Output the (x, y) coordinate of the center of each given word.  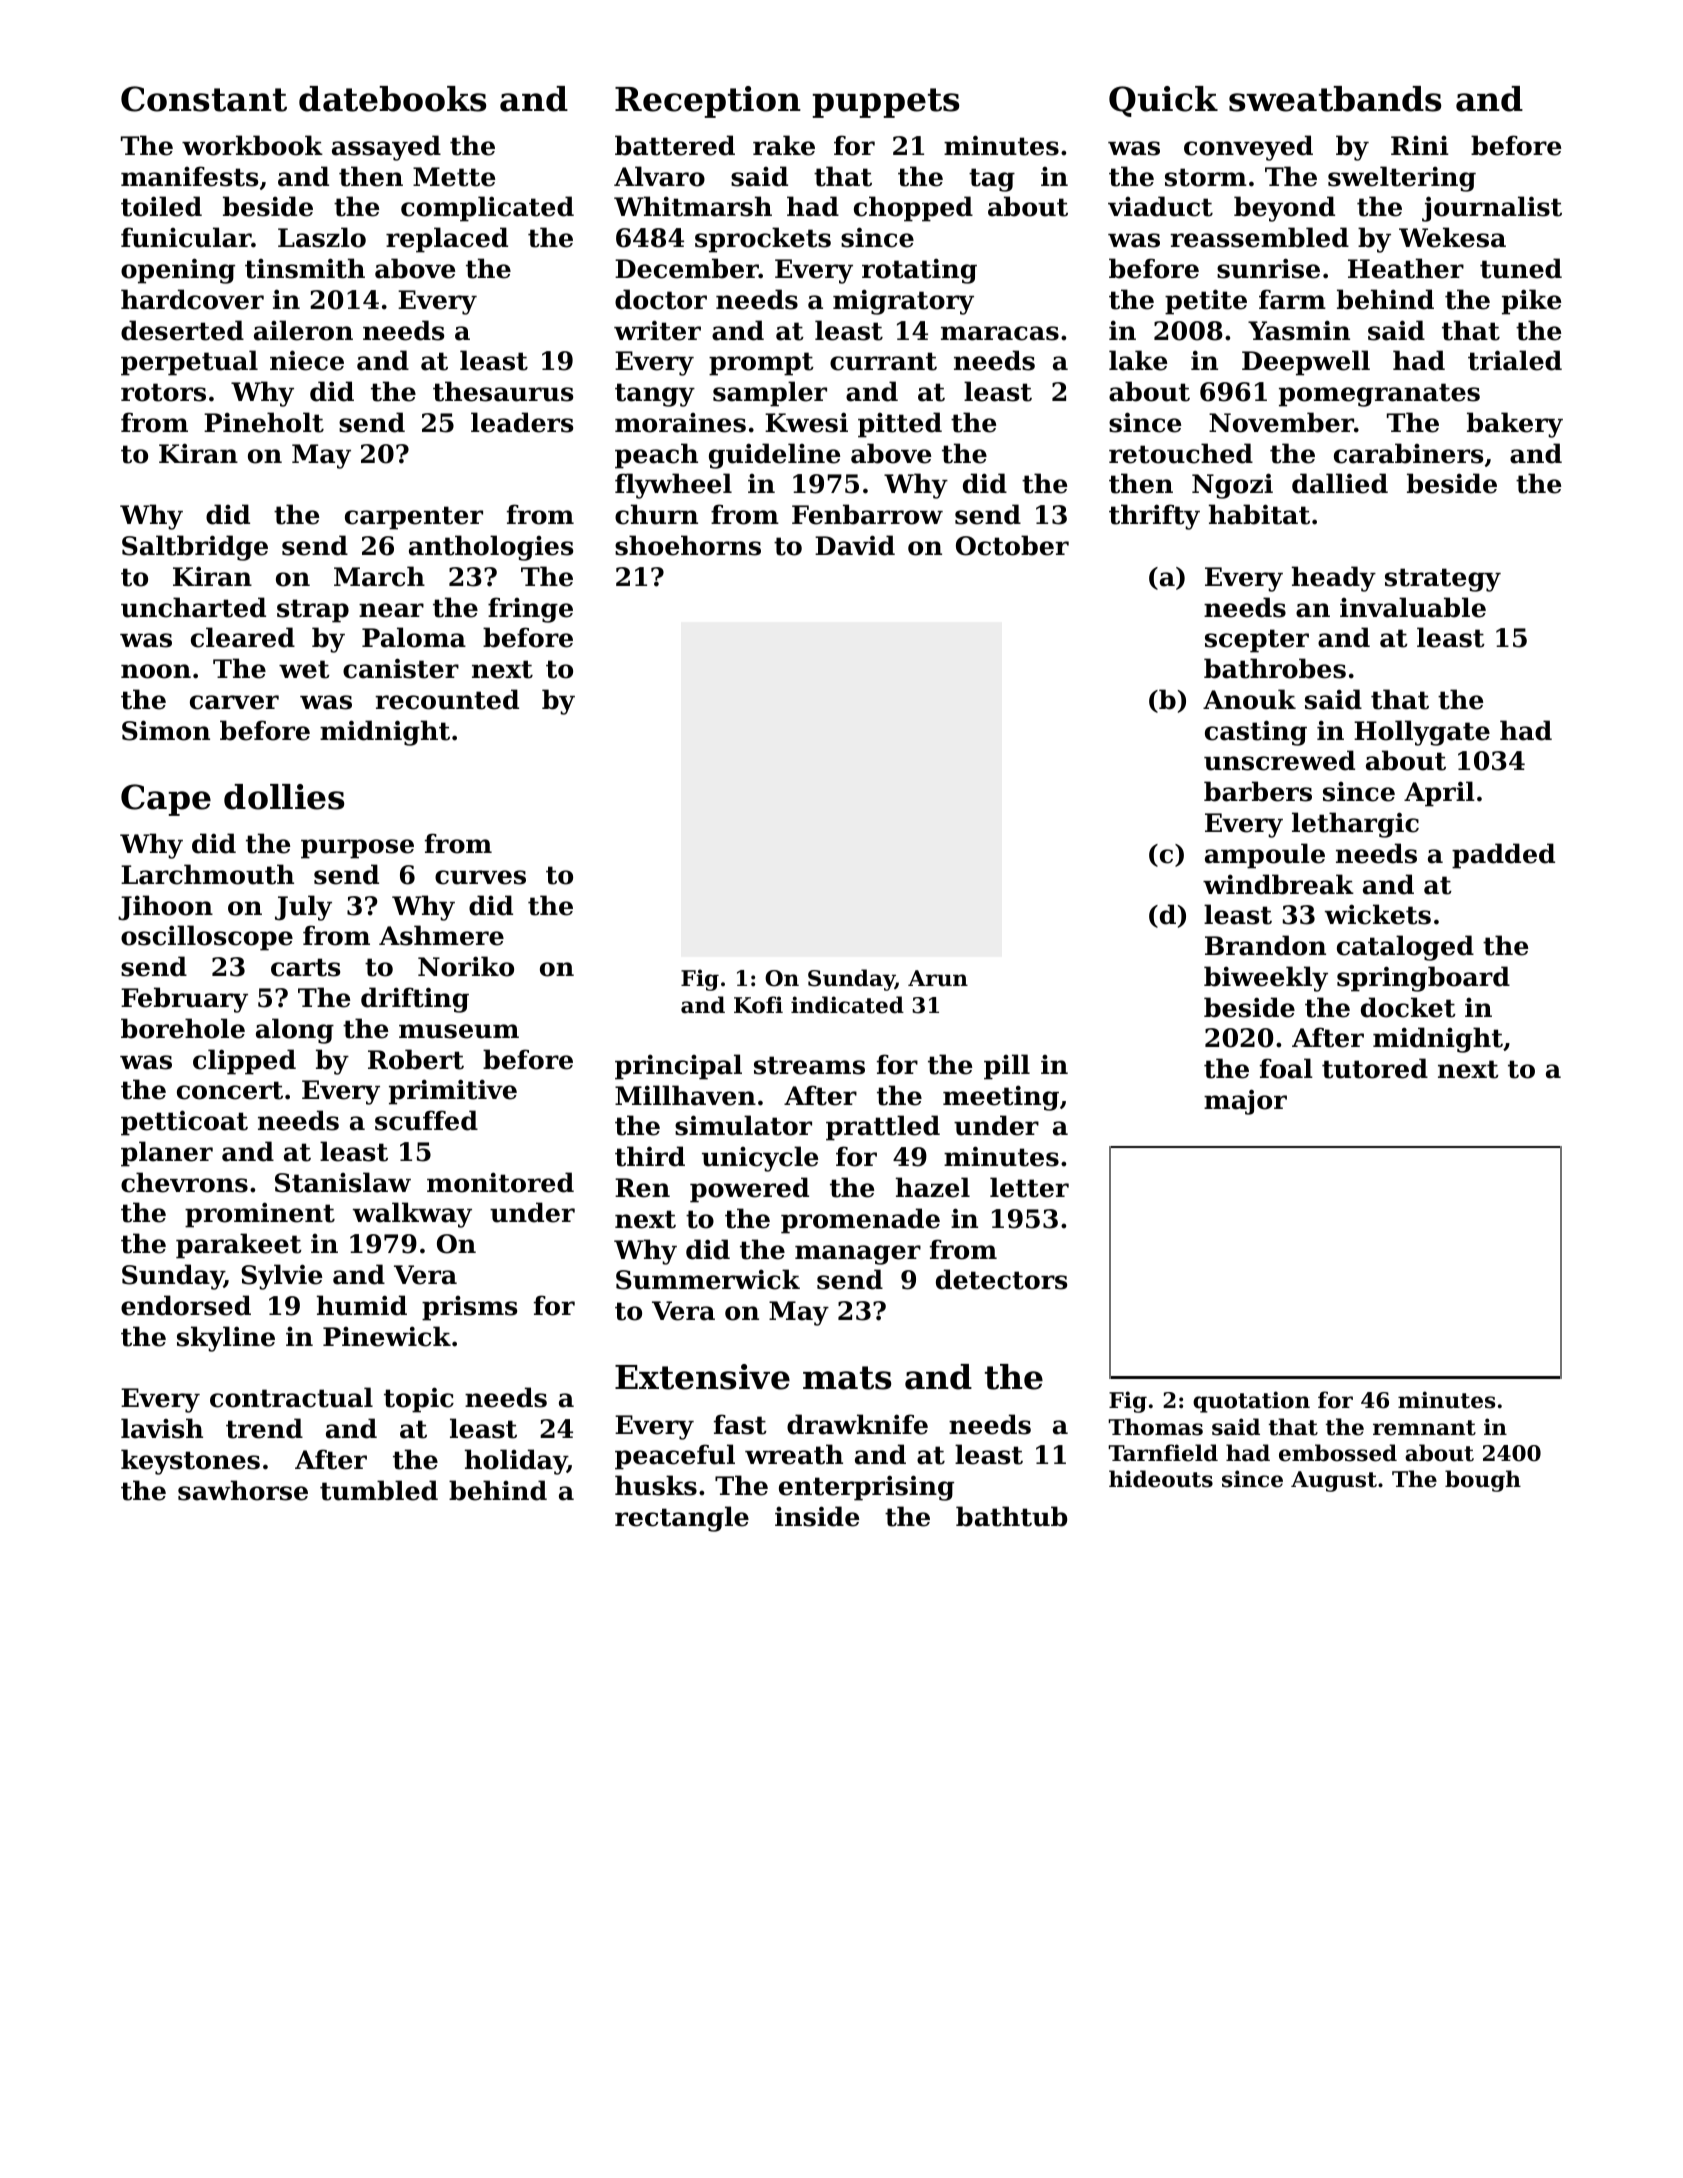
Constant (204, 99)
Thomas (1155, 1427)
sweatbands (1335, 99)
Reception (708, 102)
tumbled (379, 1490)
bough (1483, 1481)
